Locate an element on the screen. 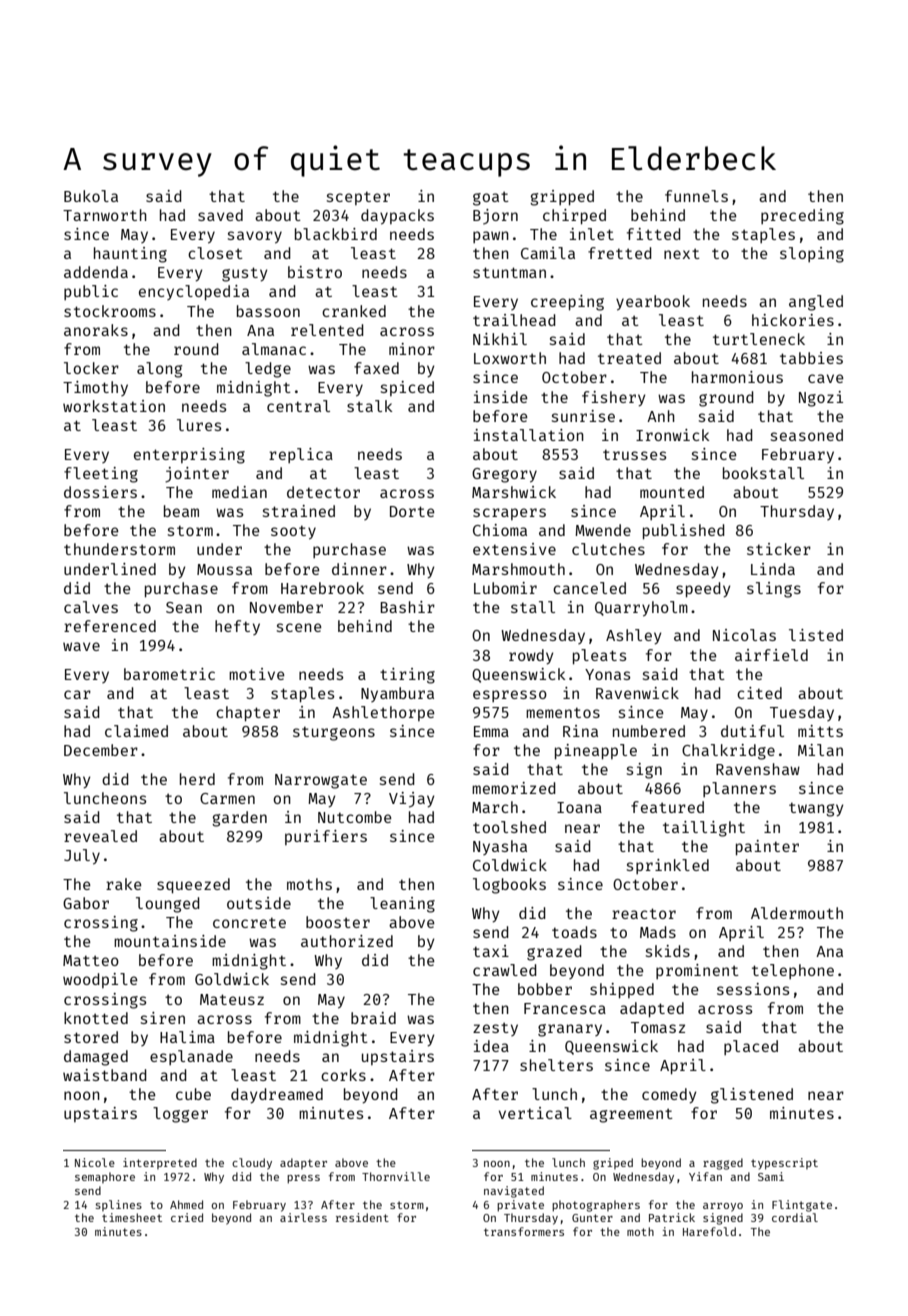  timesheet is located at coordinates (132, 1217).
